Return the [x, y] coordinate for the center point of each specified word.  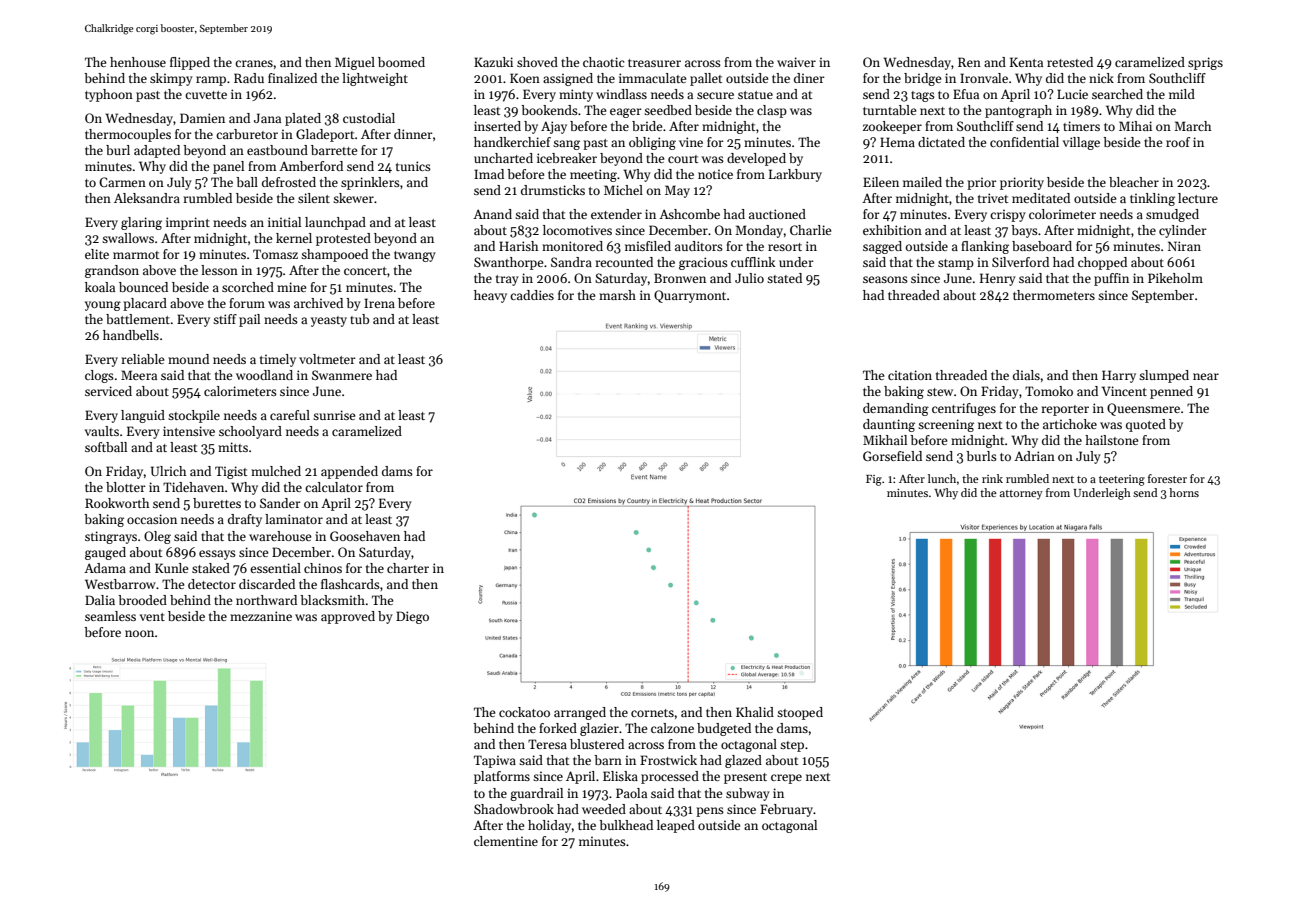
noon [139, 633]
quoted [1146, 425]
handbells [131, 335]
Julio [749, 278]
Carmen [122, 182]
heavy [490, 296]
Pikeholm [1175, 278]
